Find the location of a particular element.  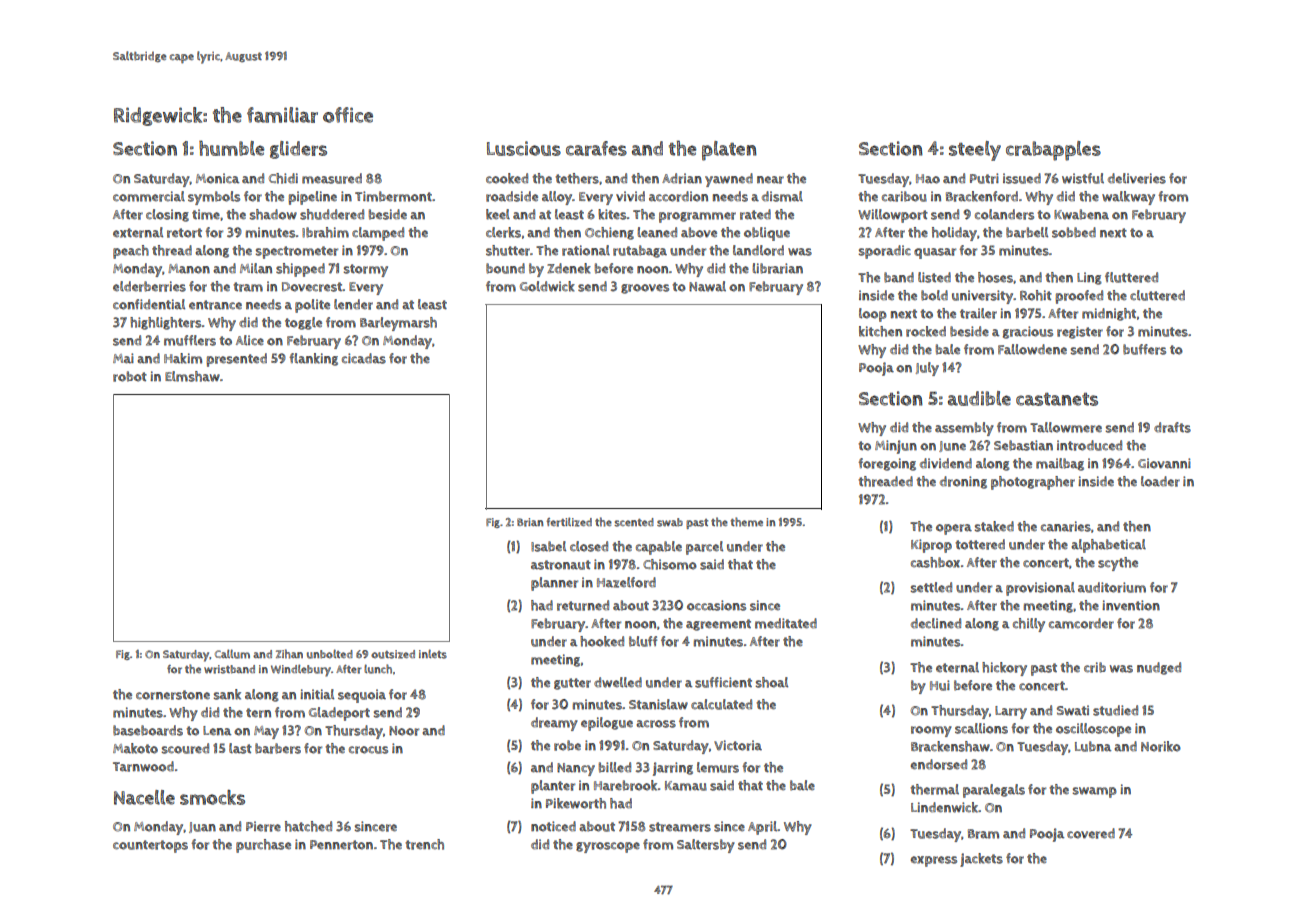

Nacelle is located at coordinates (144, 797).
